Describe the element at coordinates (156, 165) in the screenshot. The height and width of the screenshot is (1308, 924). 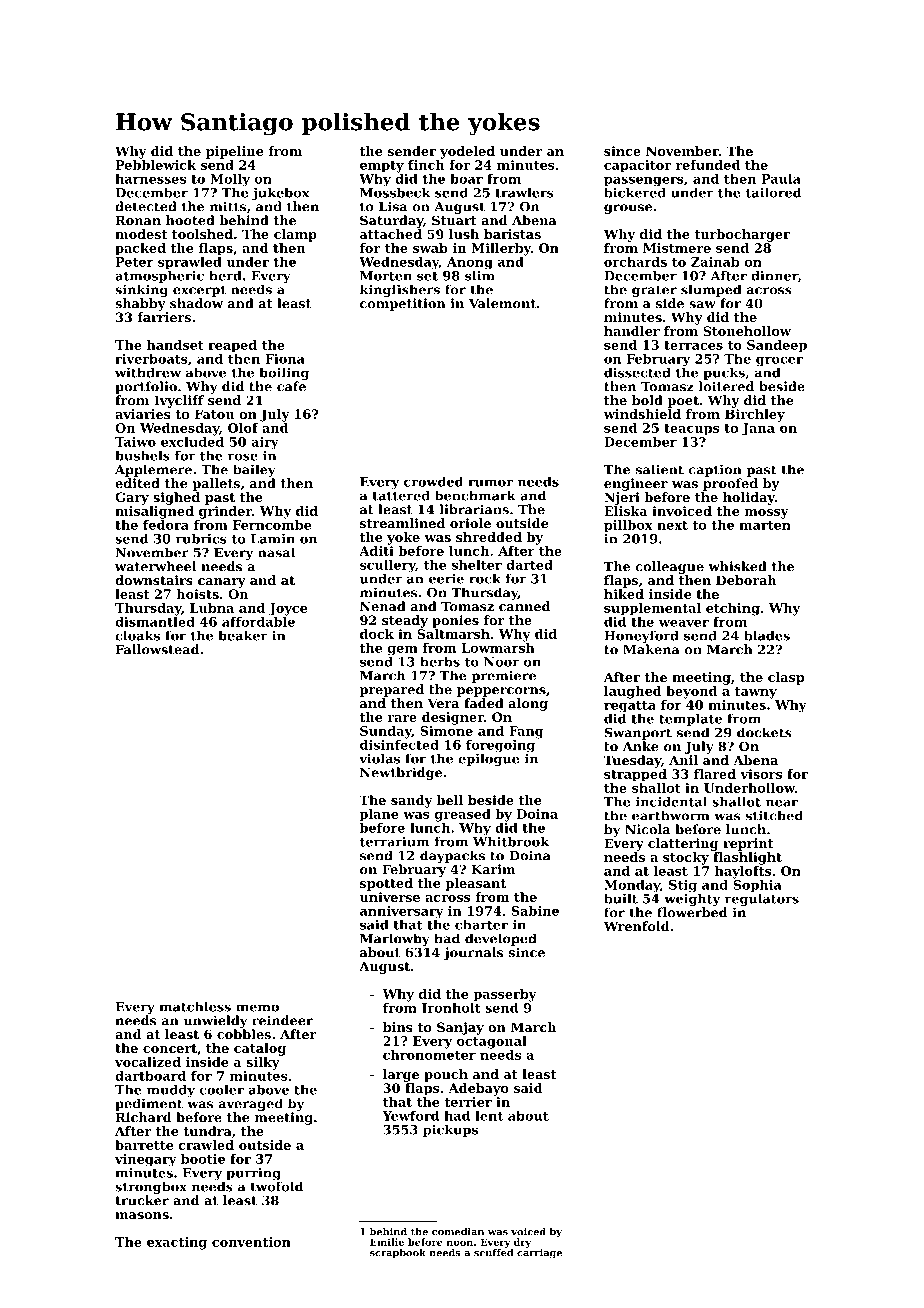
I see `Pebblewick` at that location.
